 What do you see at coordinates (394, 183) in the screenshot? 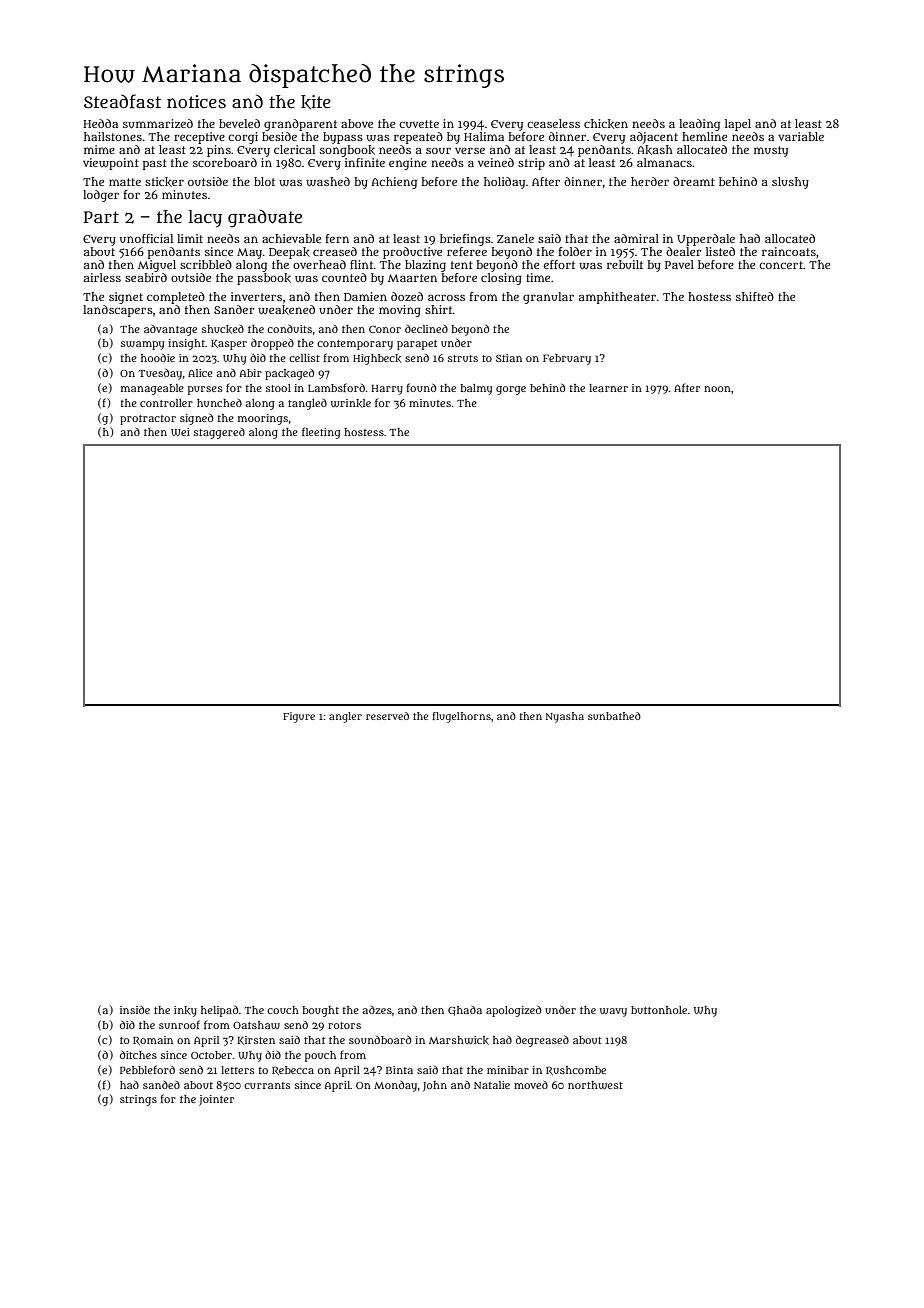
I see `Achieng` at bounding box center [394, 183].
